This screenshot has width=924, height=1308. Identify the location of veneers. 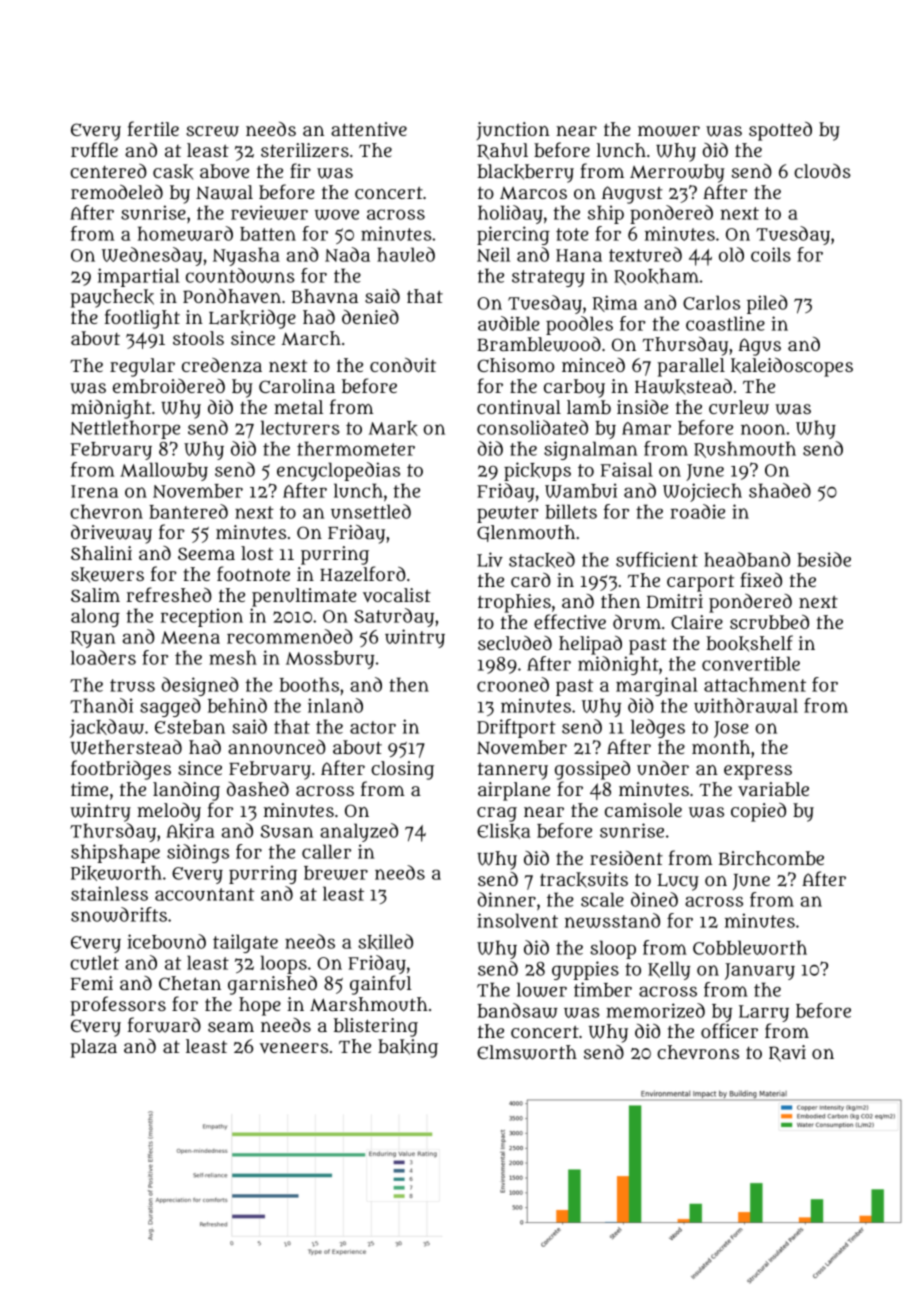
(294, 1048).
